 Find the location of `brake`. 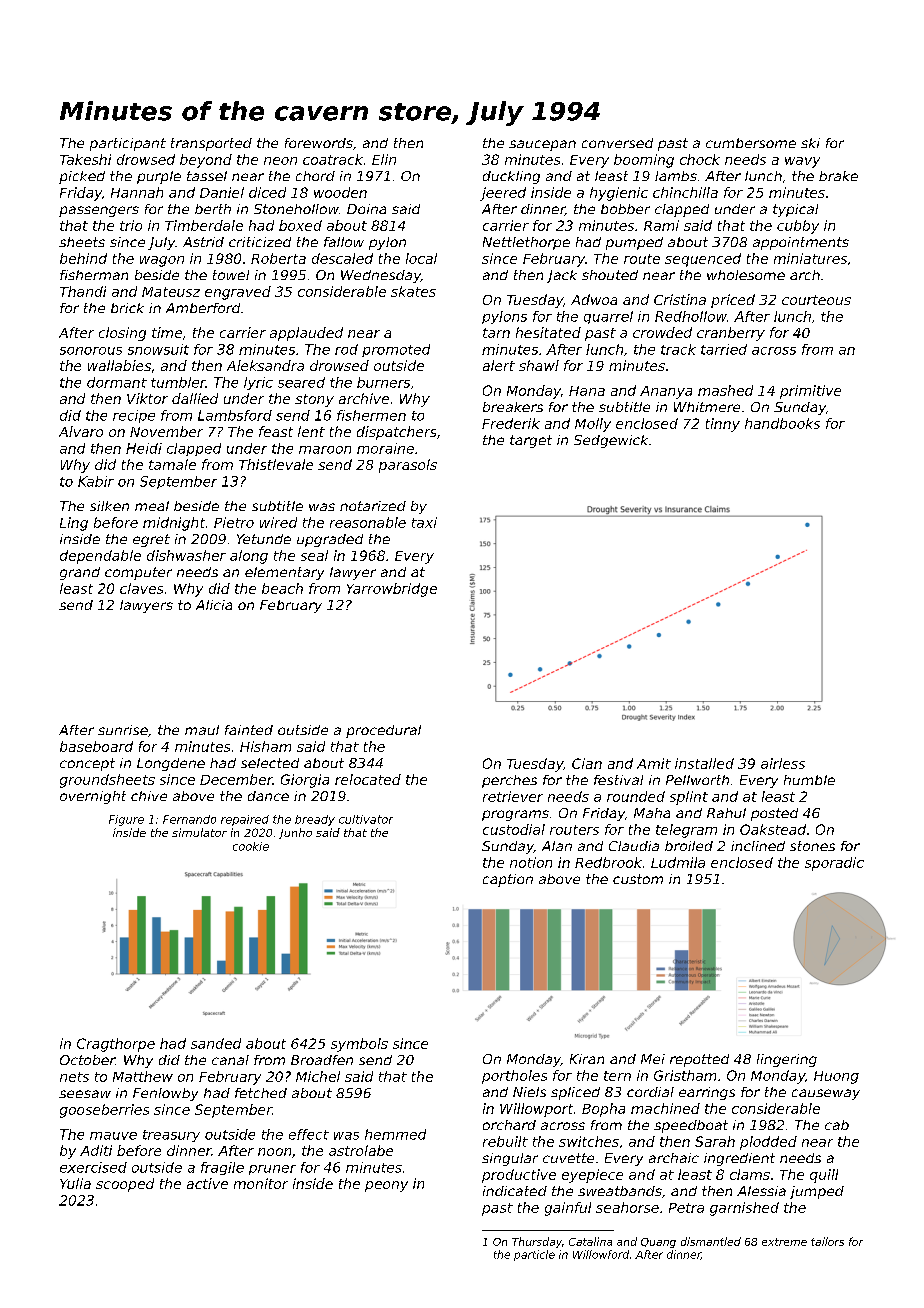

brake is located at coordinates (838, 176).
